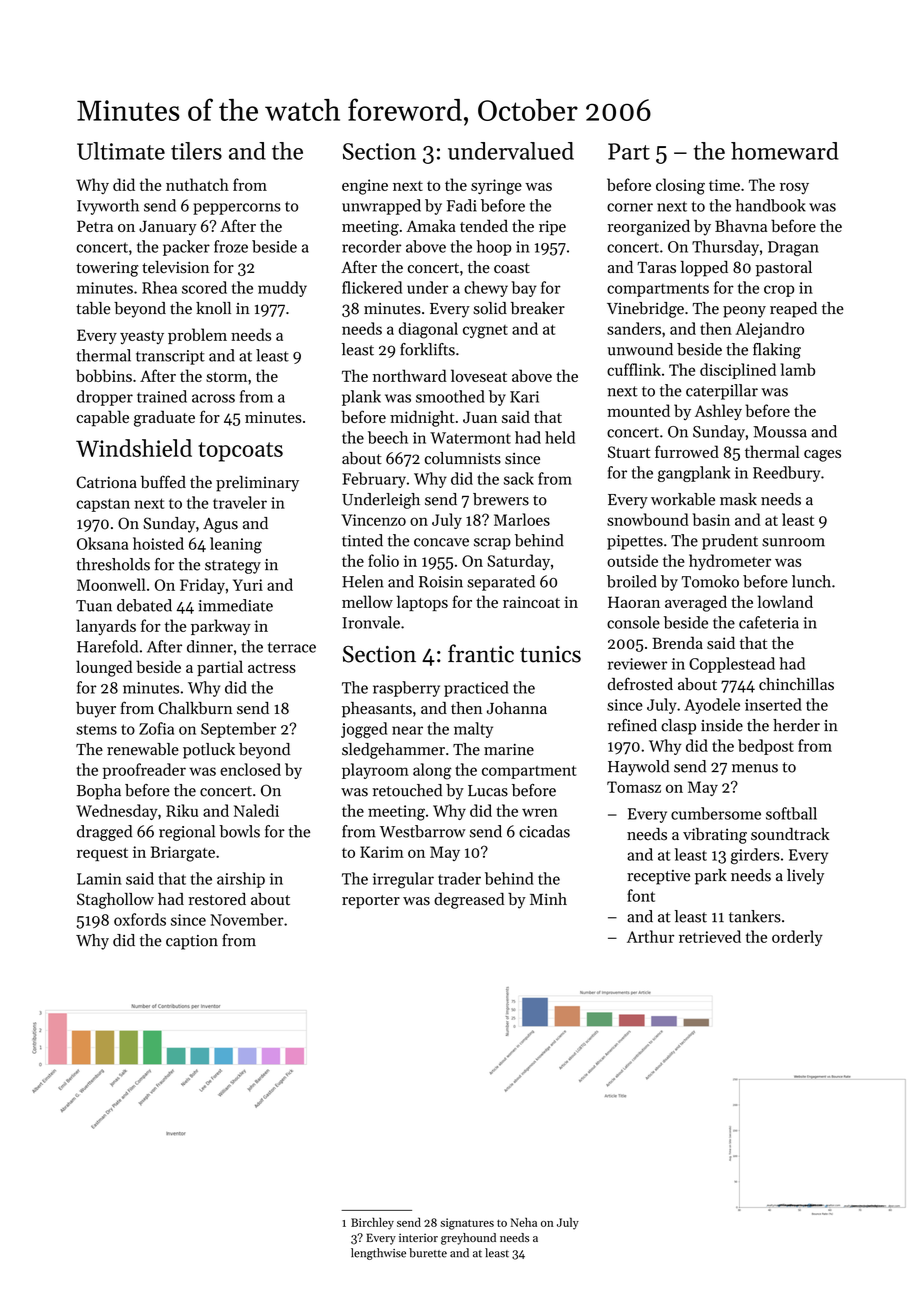  I want to click on degreased, so click(469, 901).
